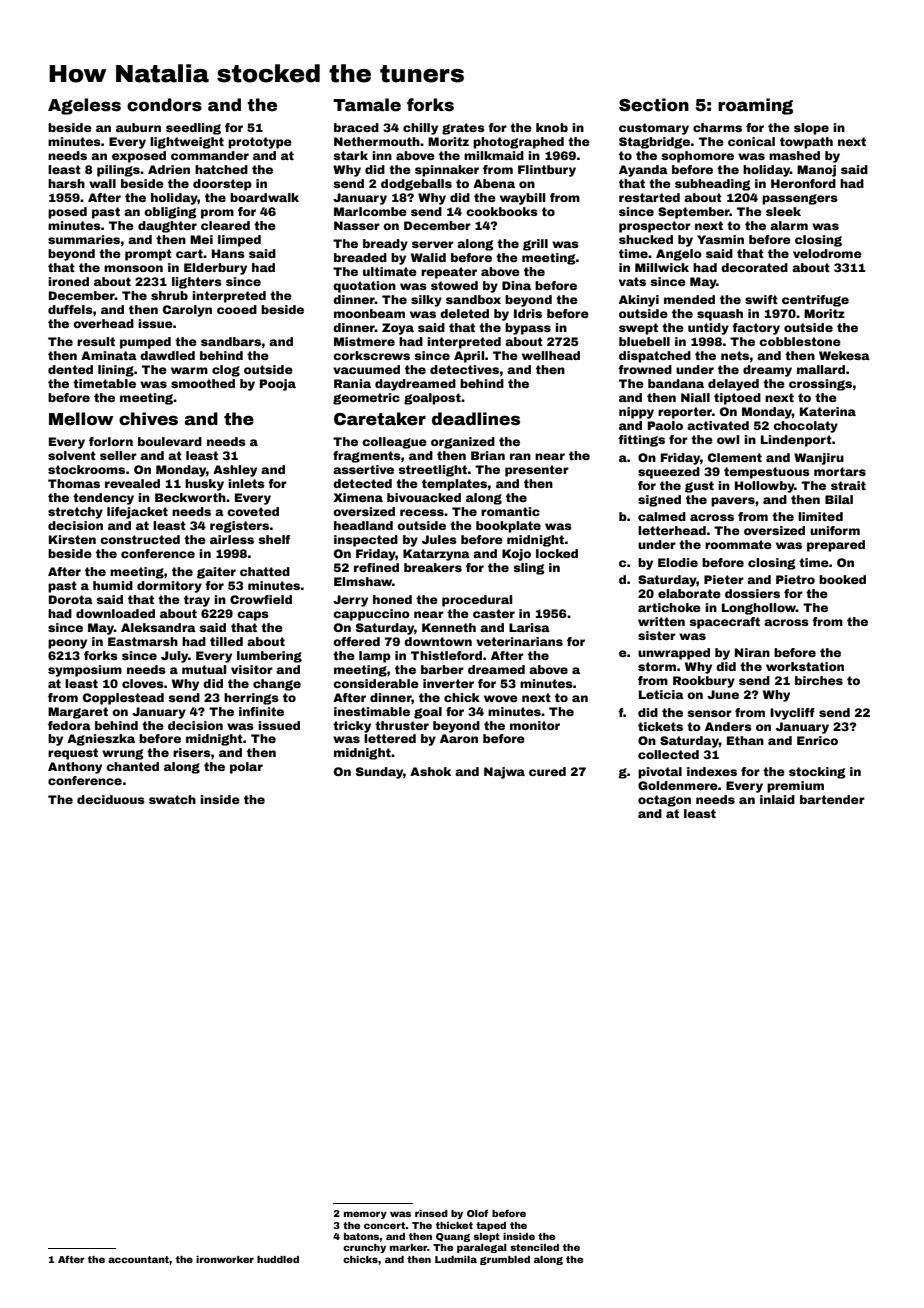 Image resolution: width=924 pixels, height=1308 pixels. I want to click on bartender, so click(832, 799).
